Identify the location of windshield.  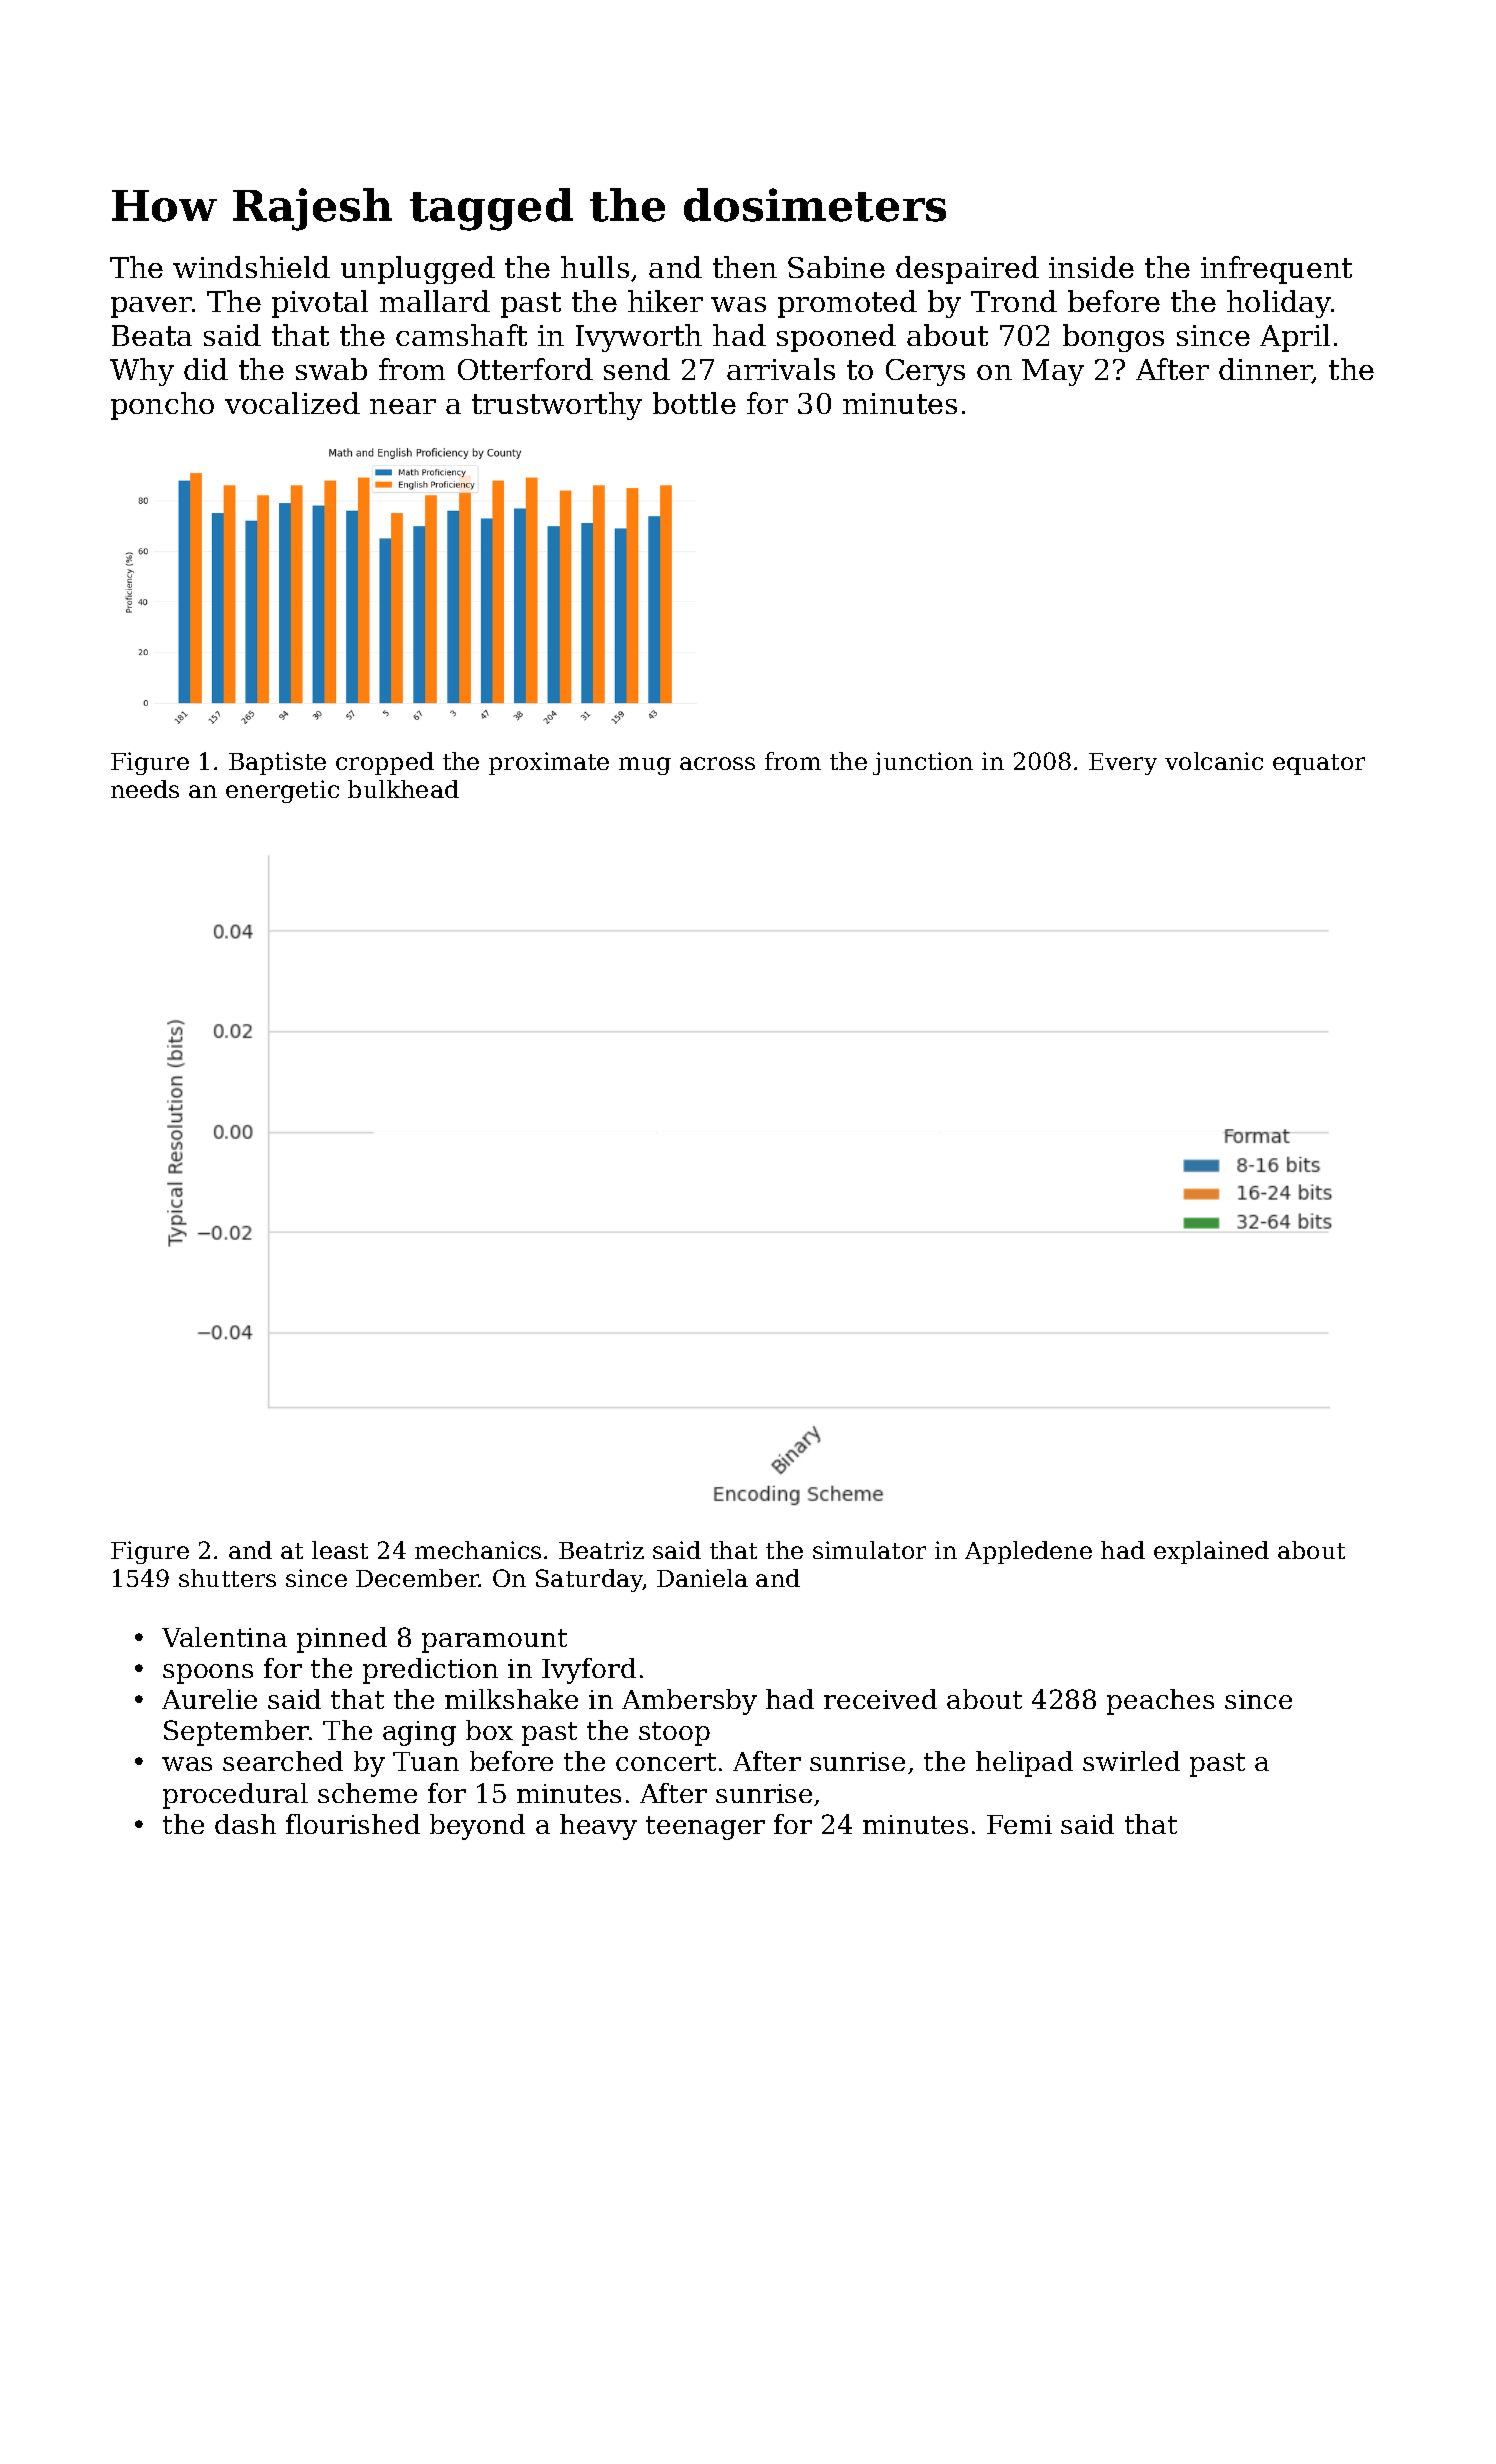
(251, 267).
